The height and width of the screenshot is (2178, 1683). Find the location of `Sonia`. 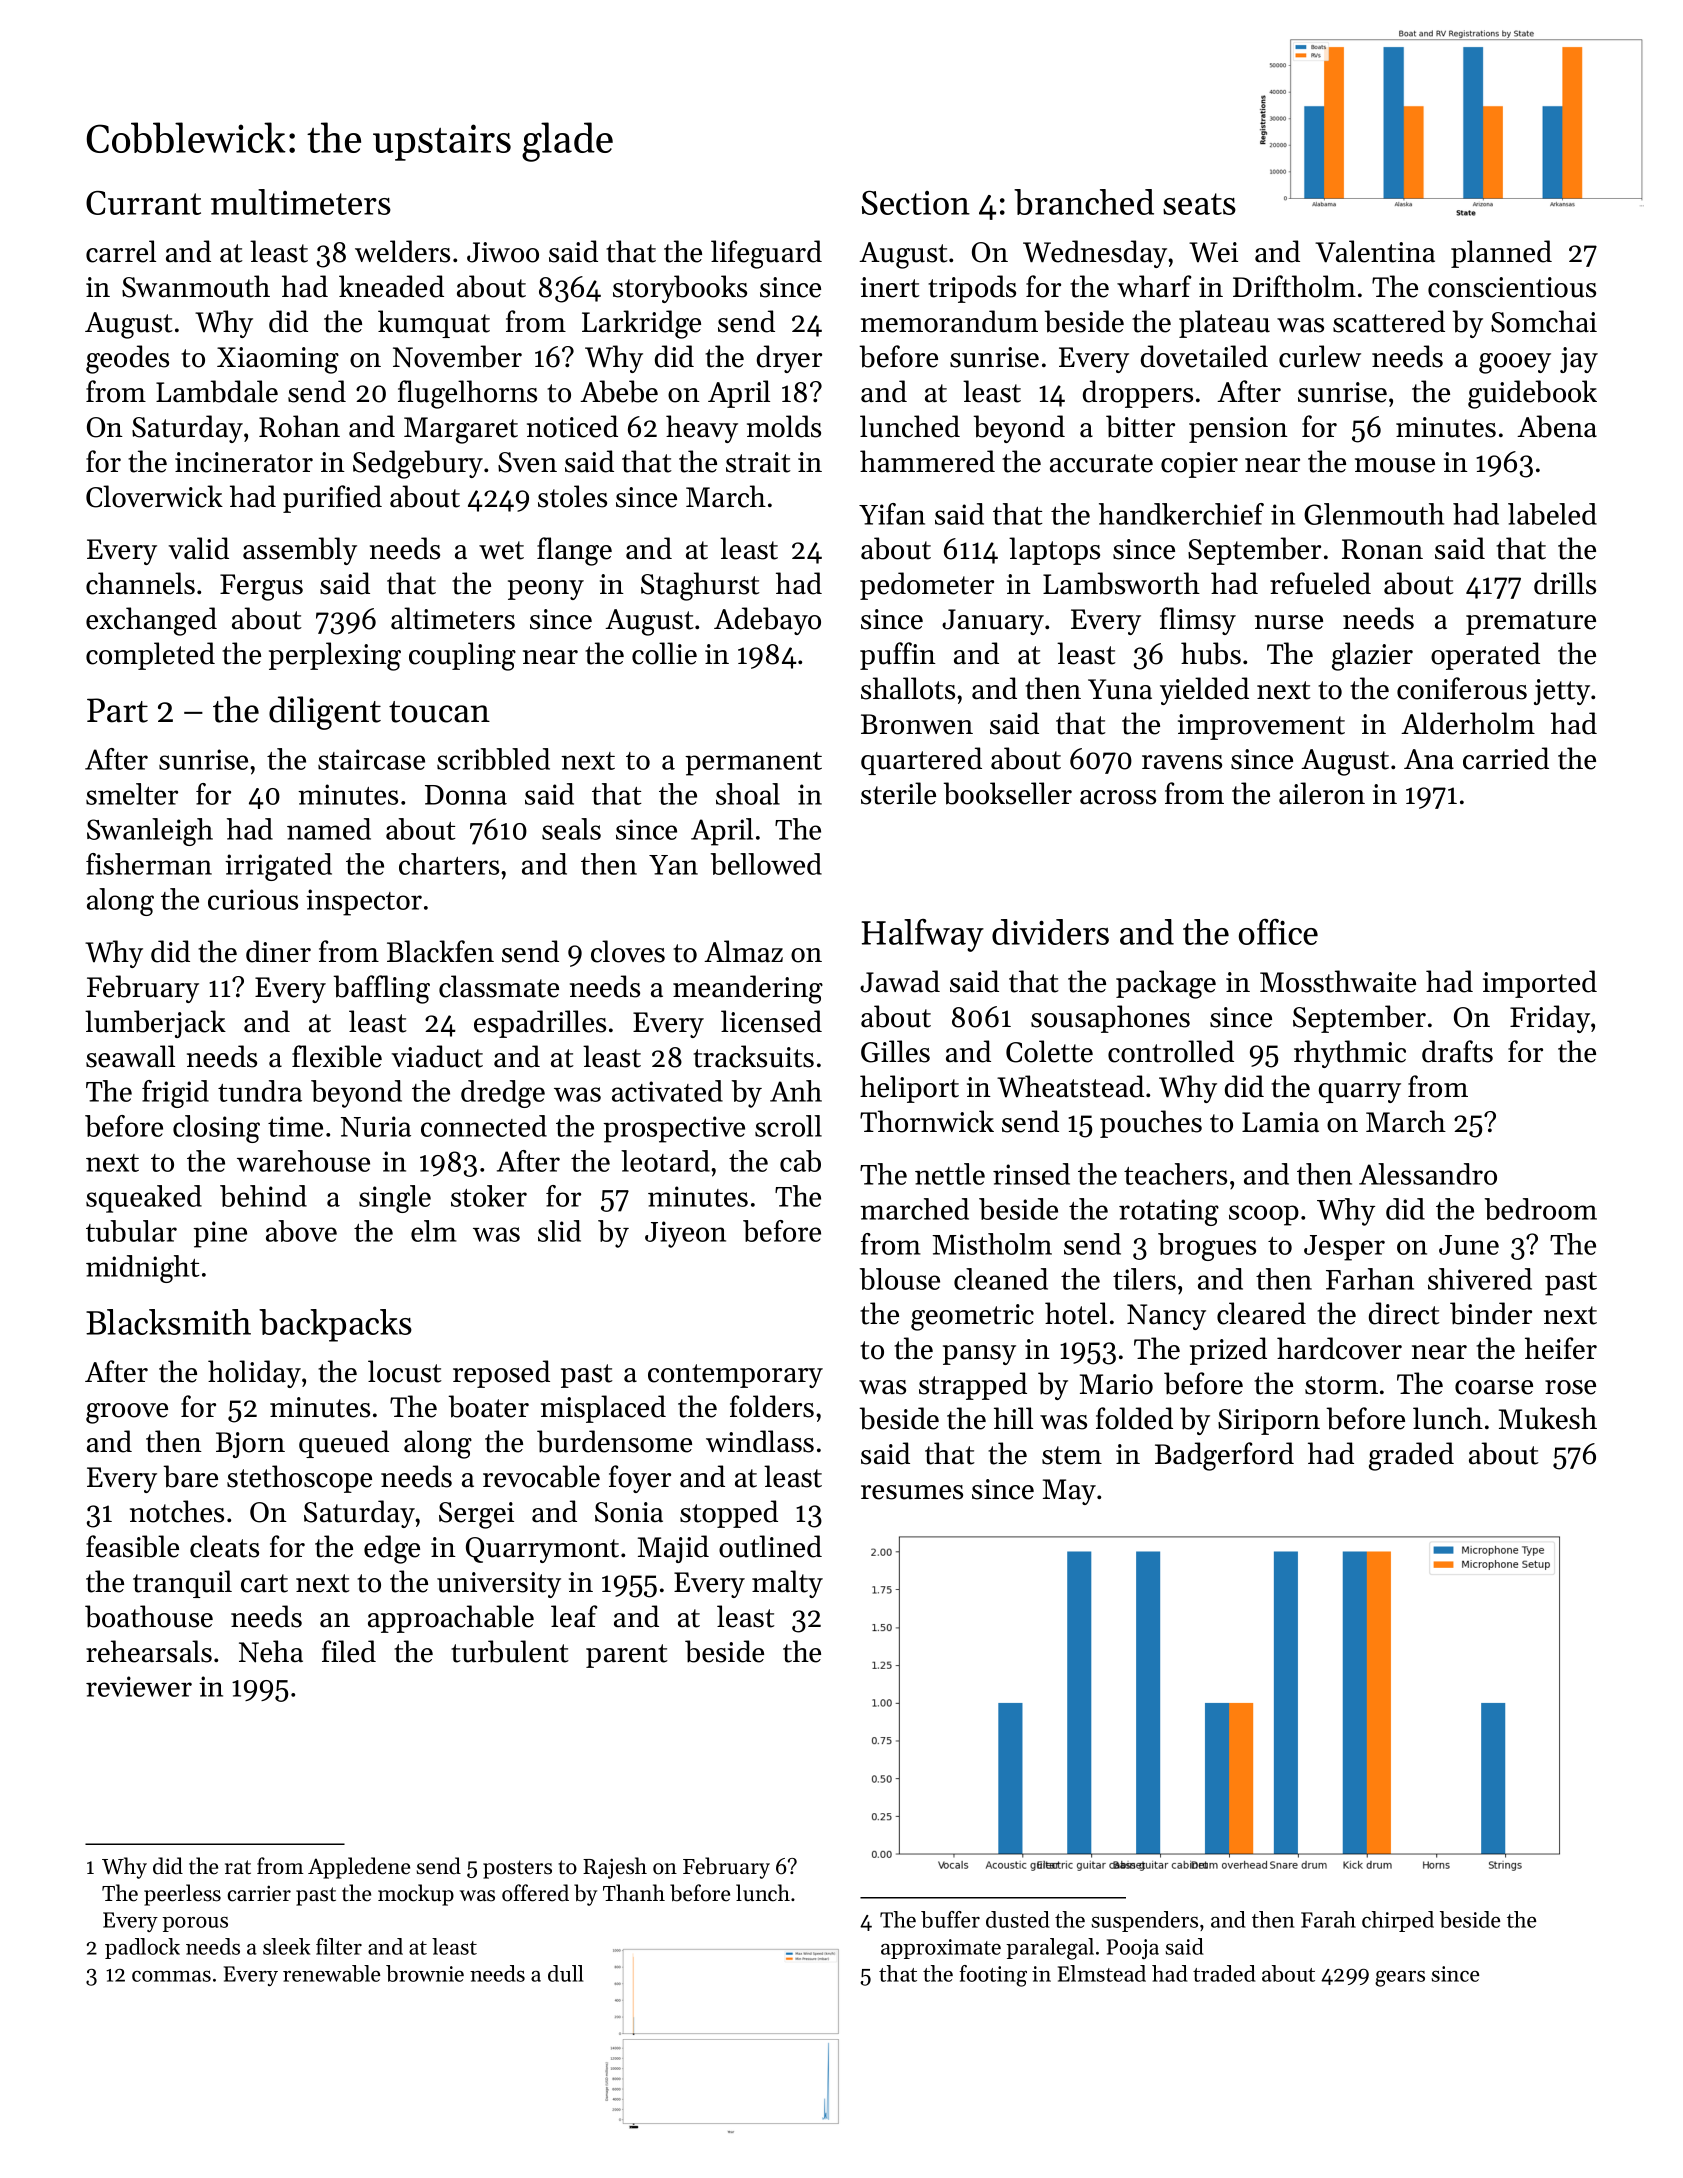

Sonia is located at coordinates (629, 1512).
